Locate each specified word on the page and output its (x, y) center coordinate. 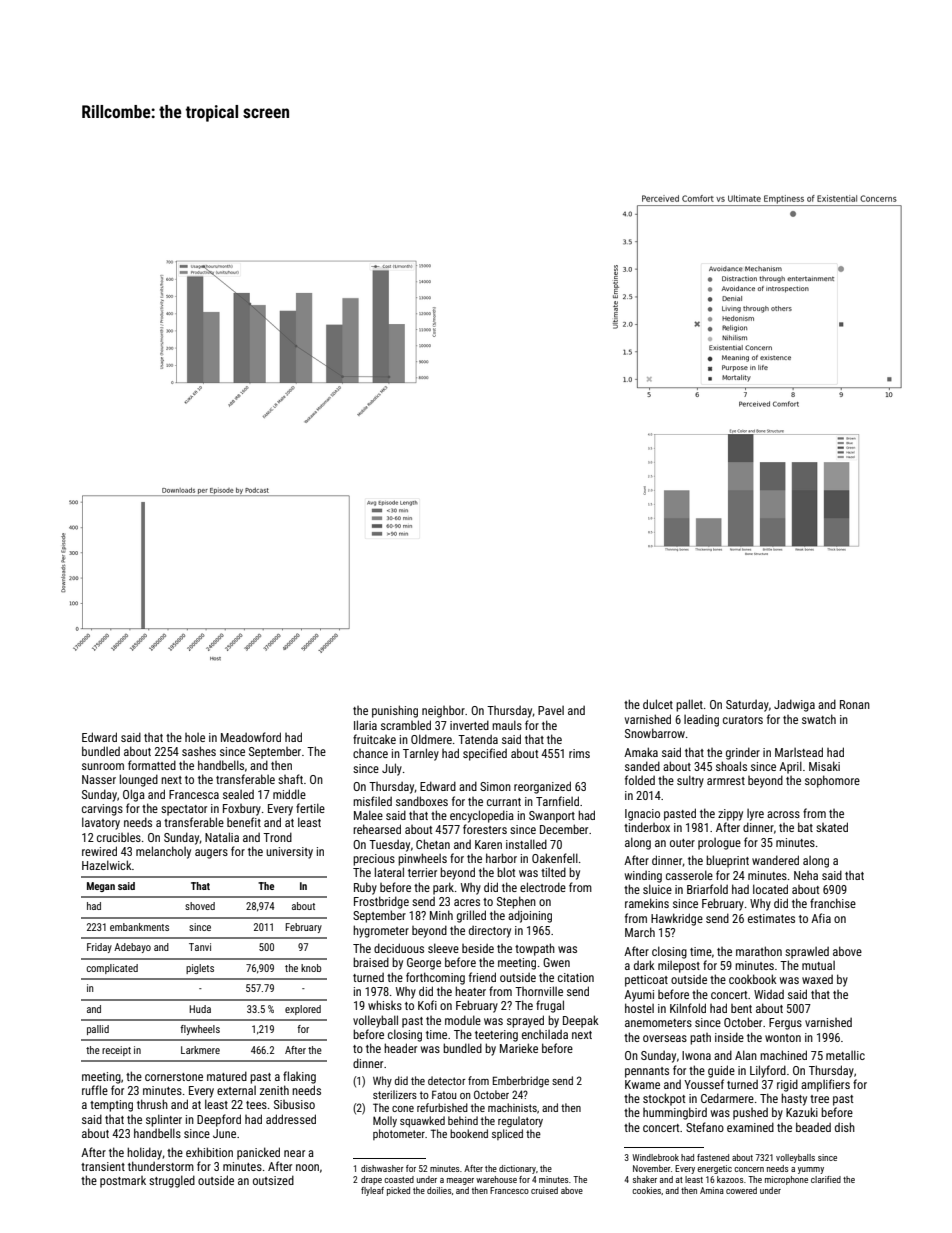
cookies (646, 1190)
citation (576, 977)
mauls (507, 725)
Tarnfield (557, 801)
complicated (112, 969)
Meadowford (251, 737)
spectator (184, 810)
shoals (731, 766)
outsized (273, 1180)
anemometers (658, 1023)
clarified (826, 1179)
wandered (775, 860)
